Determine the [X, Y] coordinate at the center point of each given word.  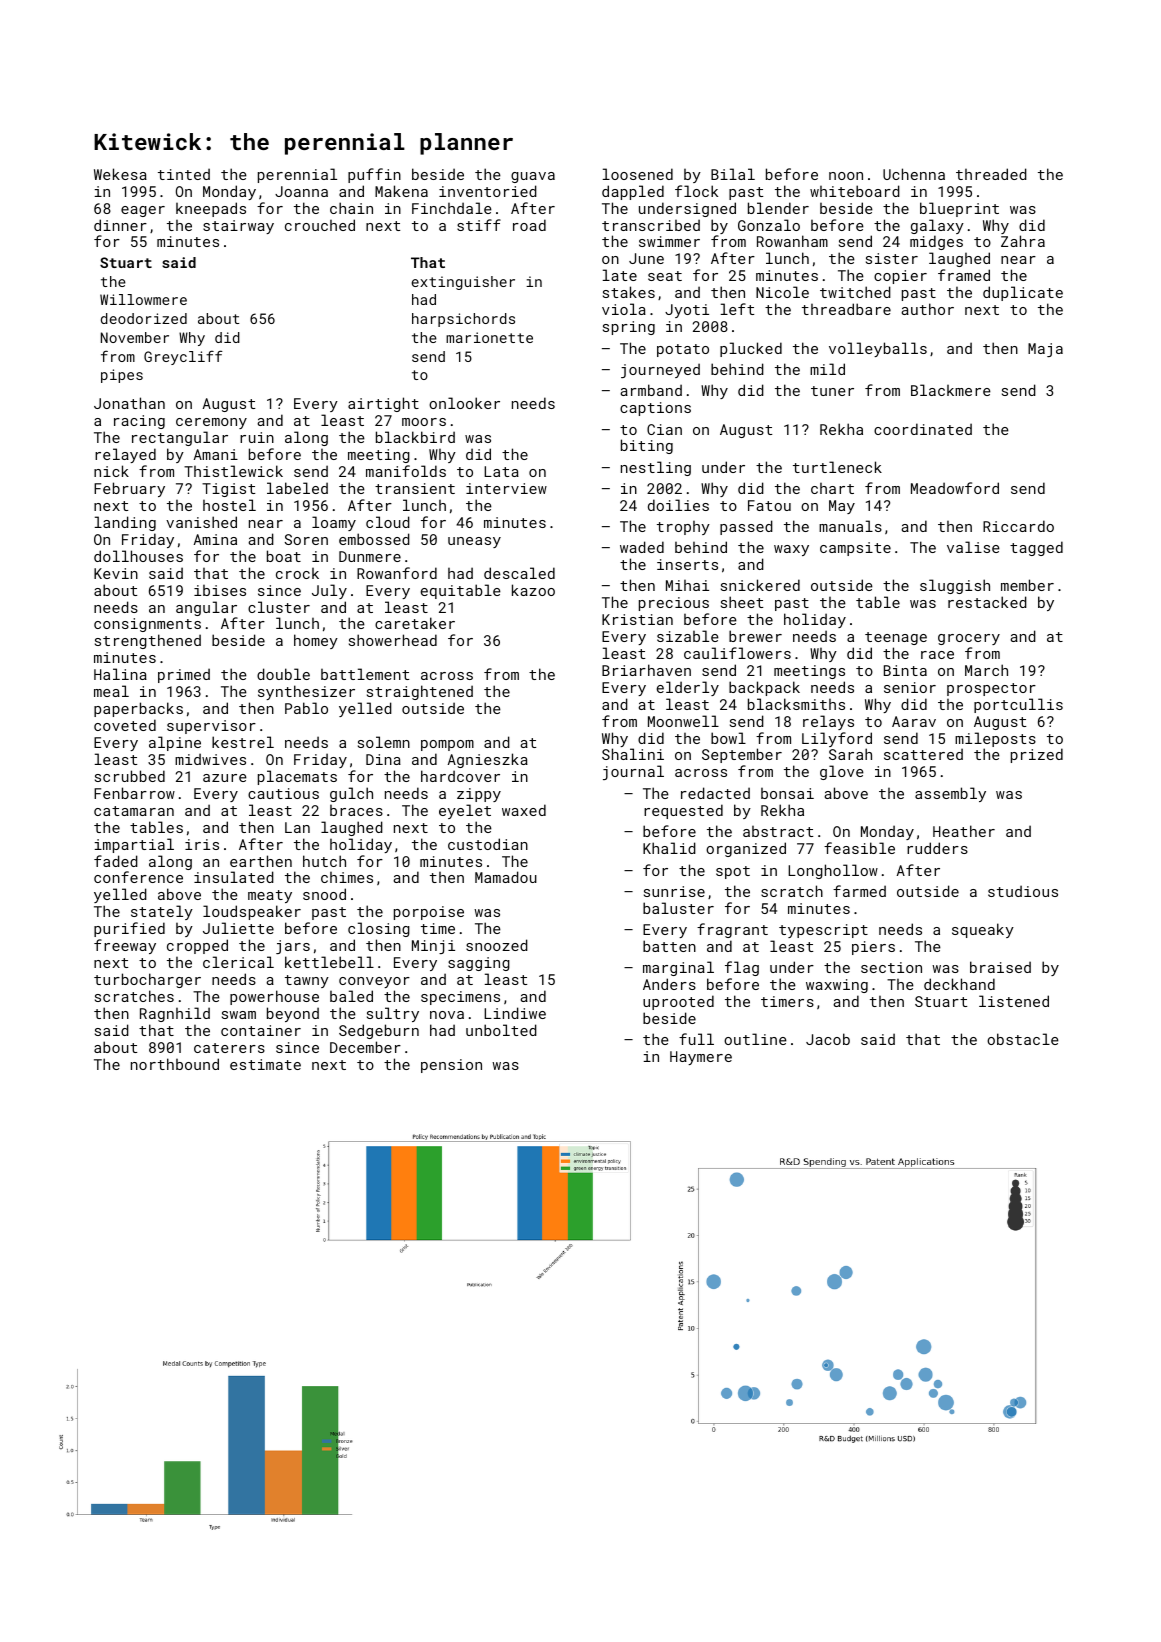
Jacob [828, 1039]
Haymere [701, 1058]
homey [316, 641]
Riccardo [1018, 526]
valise [973, 547]
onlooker [464, 403]
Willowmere [143, 299]
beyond [293, 1014]
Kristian [637, 619]
